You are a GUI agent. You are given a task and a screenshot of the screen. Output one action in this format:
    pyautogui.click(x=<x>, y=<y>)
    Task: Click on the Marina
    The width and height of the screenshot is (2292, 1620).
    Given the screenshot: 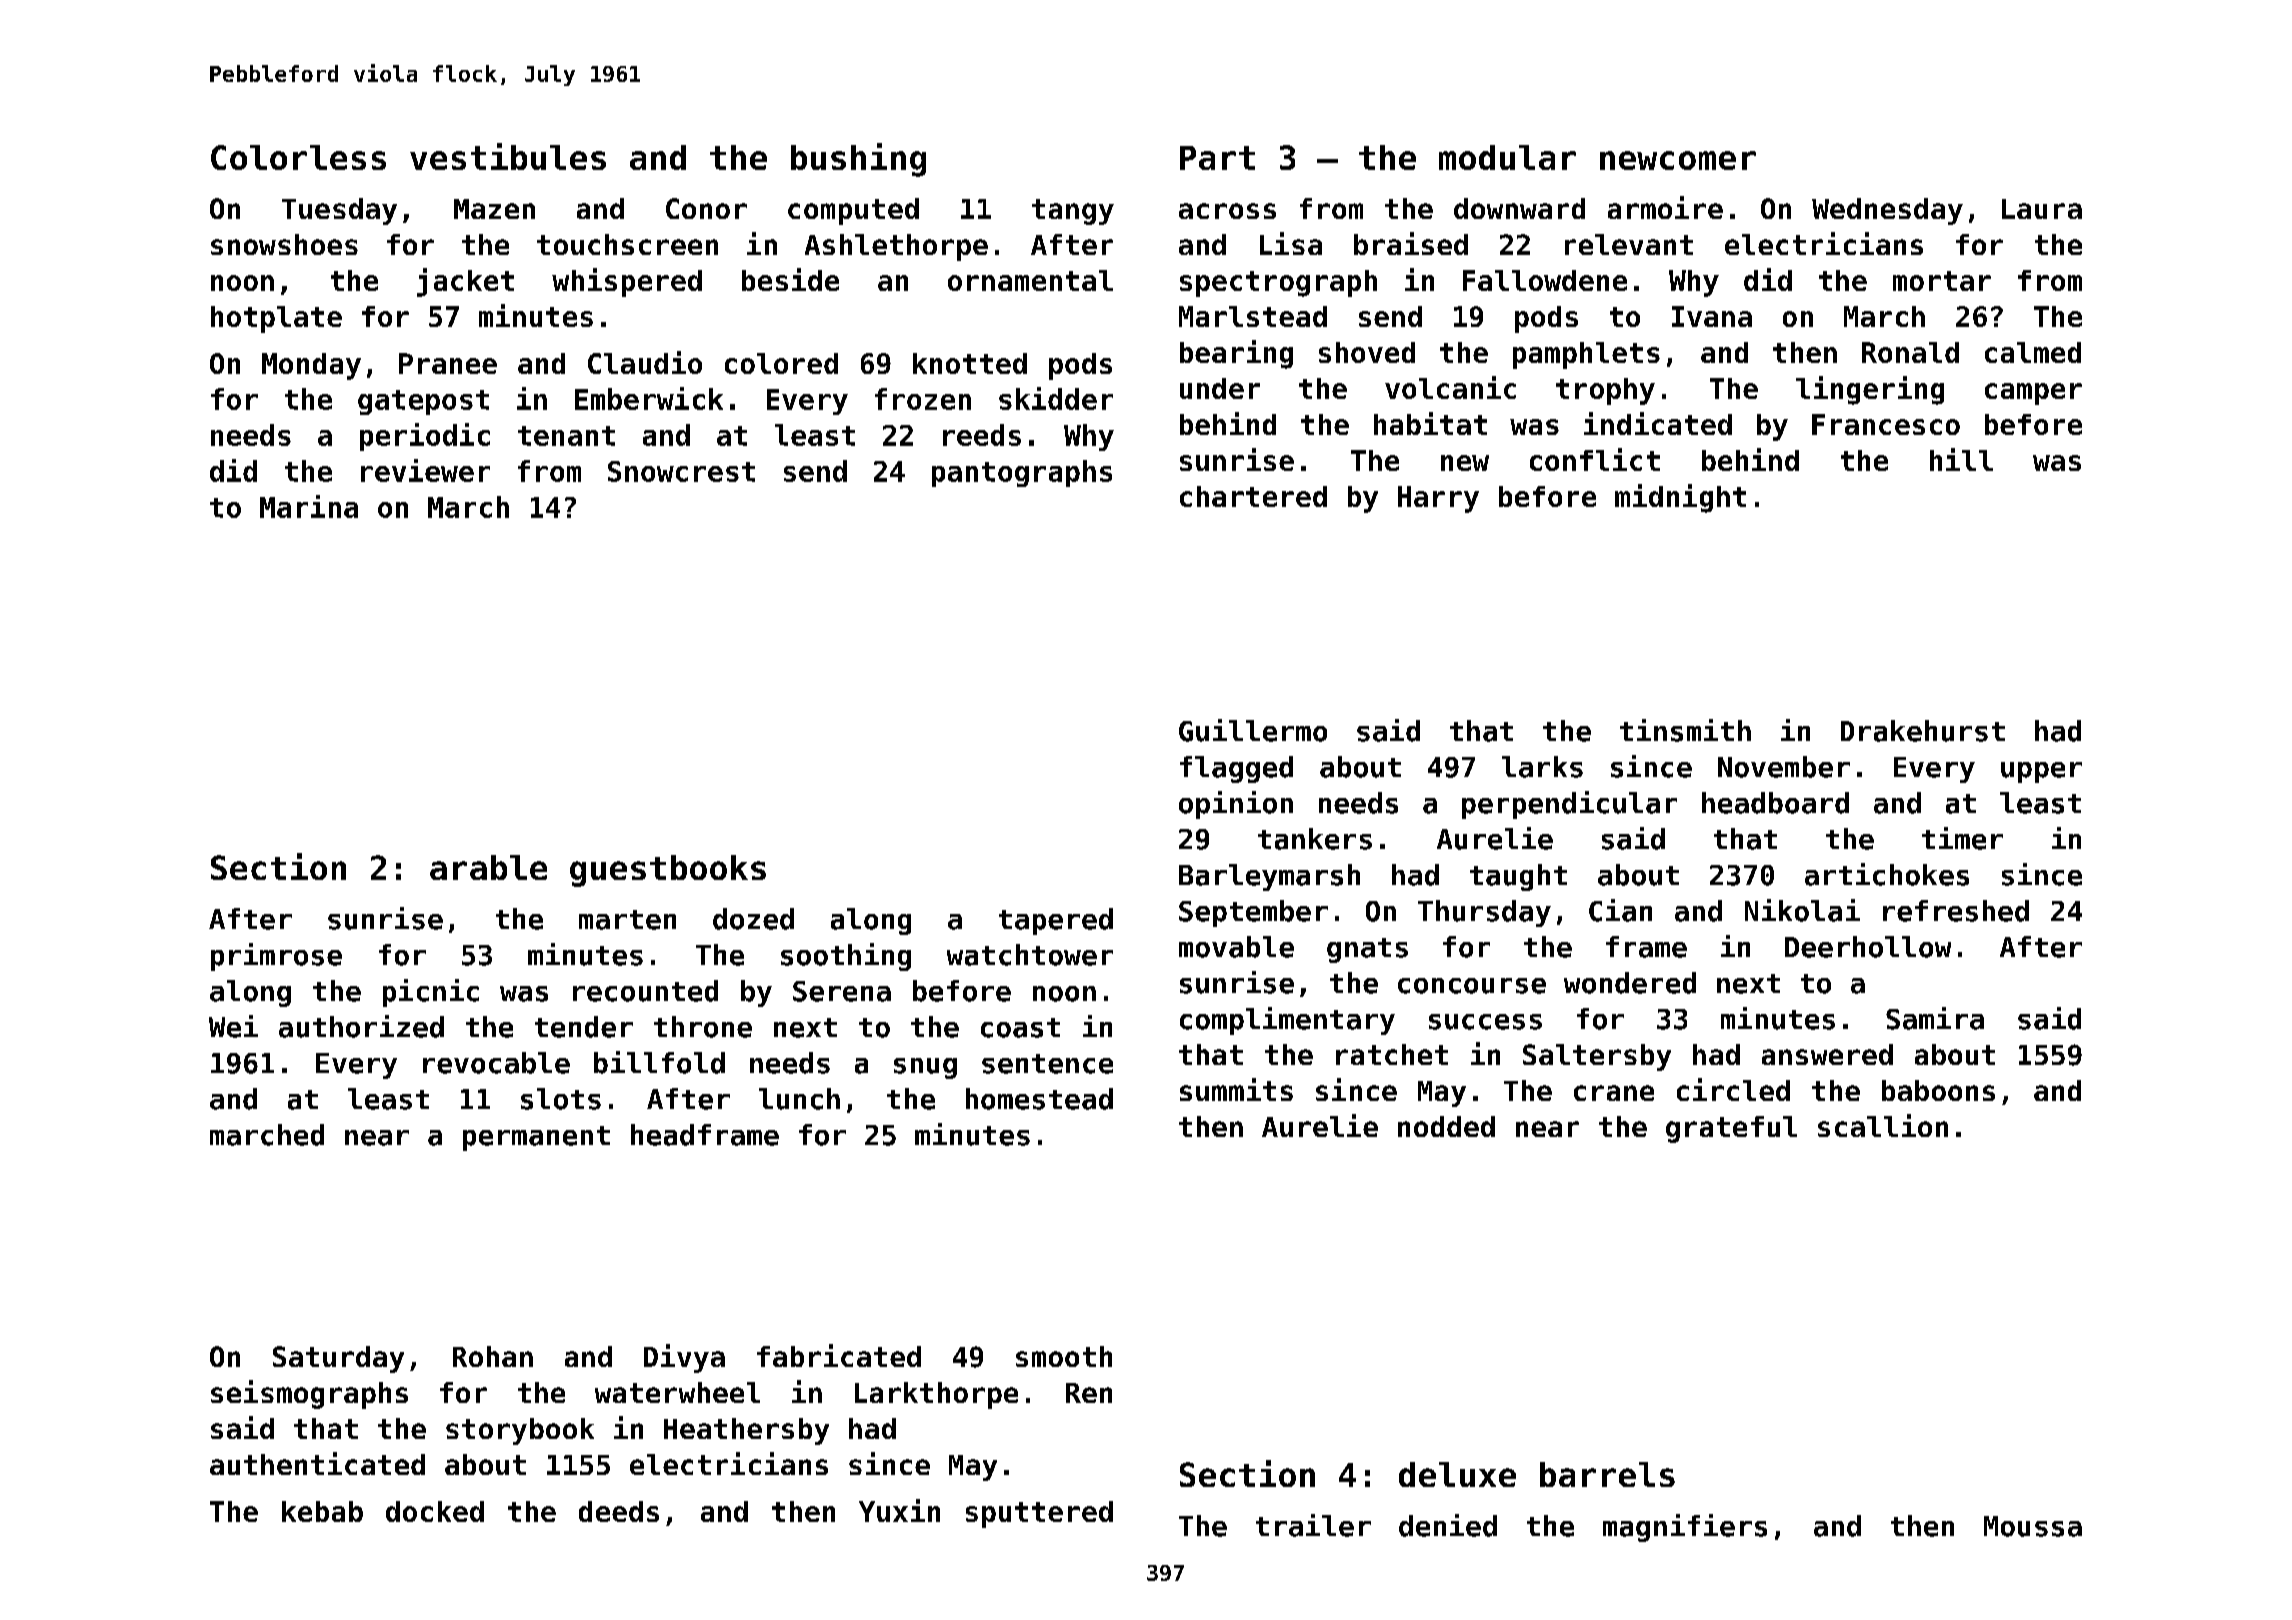 What is the action you would take?
    pyautogui.click(x=309, y=506)
